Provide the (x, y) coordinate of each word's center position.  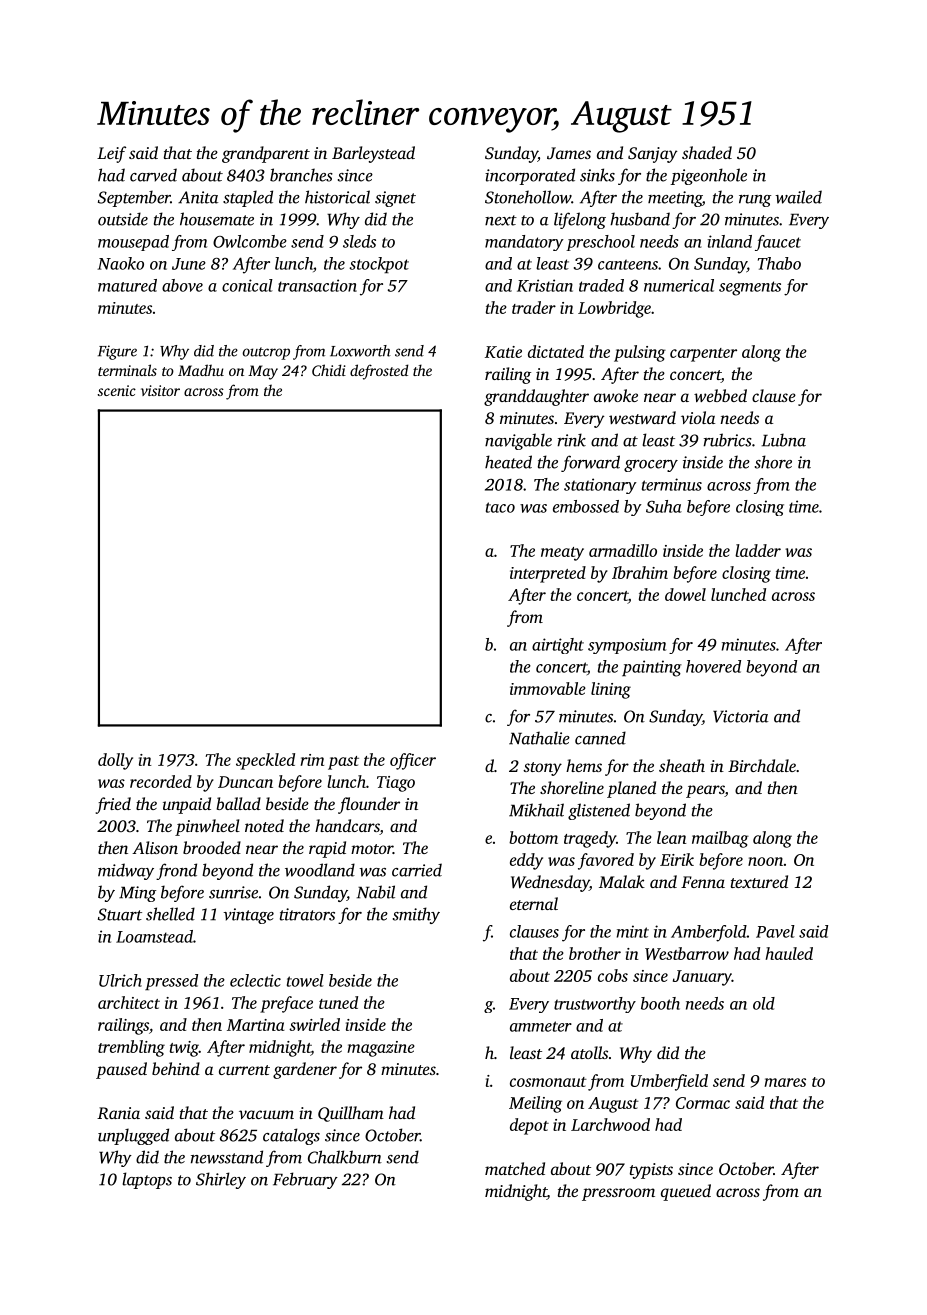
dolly (115, 761)
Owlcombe (250, 241)
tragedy (590, 839)
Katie (503, 352)
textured (759, 881)
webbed (720, 395)
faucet (778, 243)
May (263, 372)
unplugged (133, 1136)
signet (395, 199)
